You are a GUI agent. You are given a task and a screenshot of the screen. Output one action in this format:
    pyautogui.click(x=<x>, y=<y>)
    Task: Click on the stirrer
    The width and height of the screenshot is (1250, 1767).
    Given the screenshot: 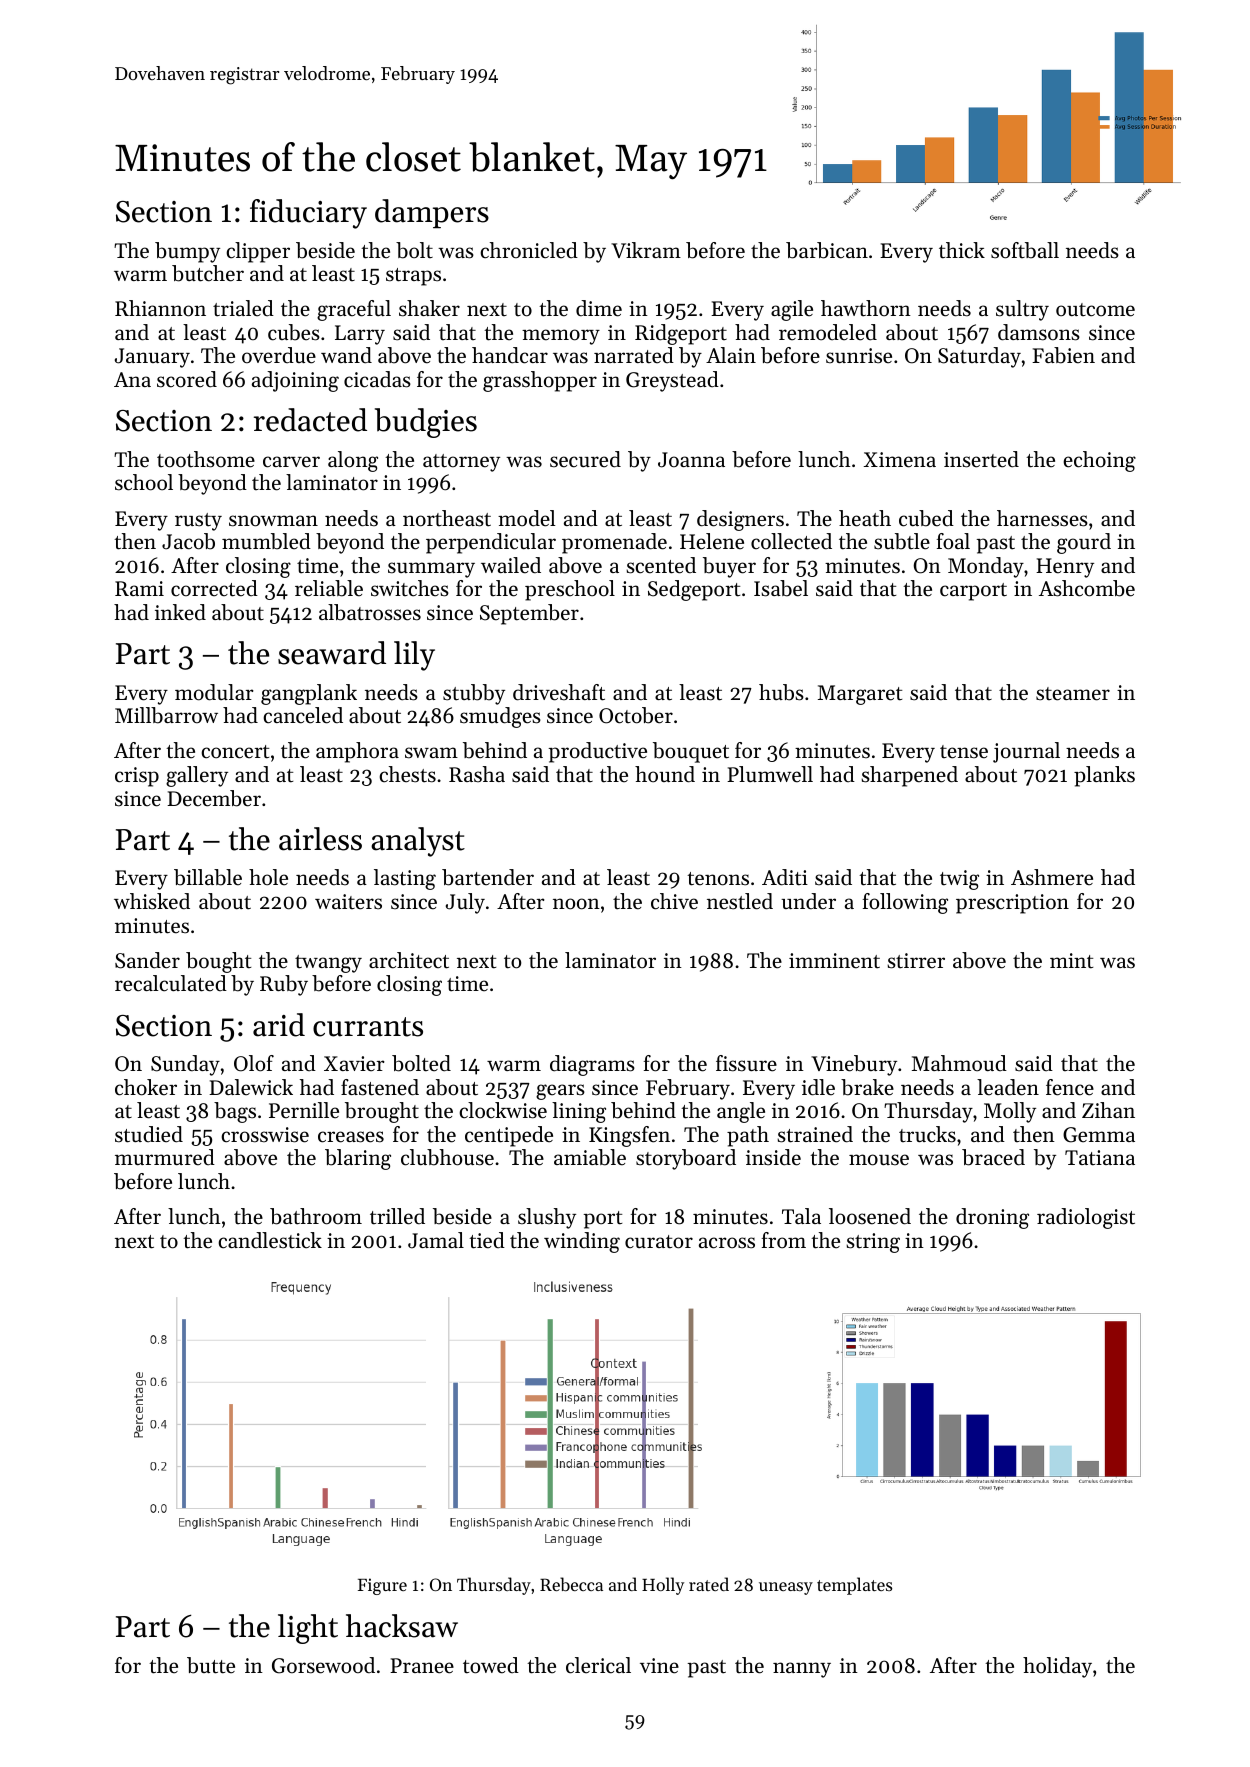 What is the action you would take?
    pyautogui.click(x=916, y=961)
